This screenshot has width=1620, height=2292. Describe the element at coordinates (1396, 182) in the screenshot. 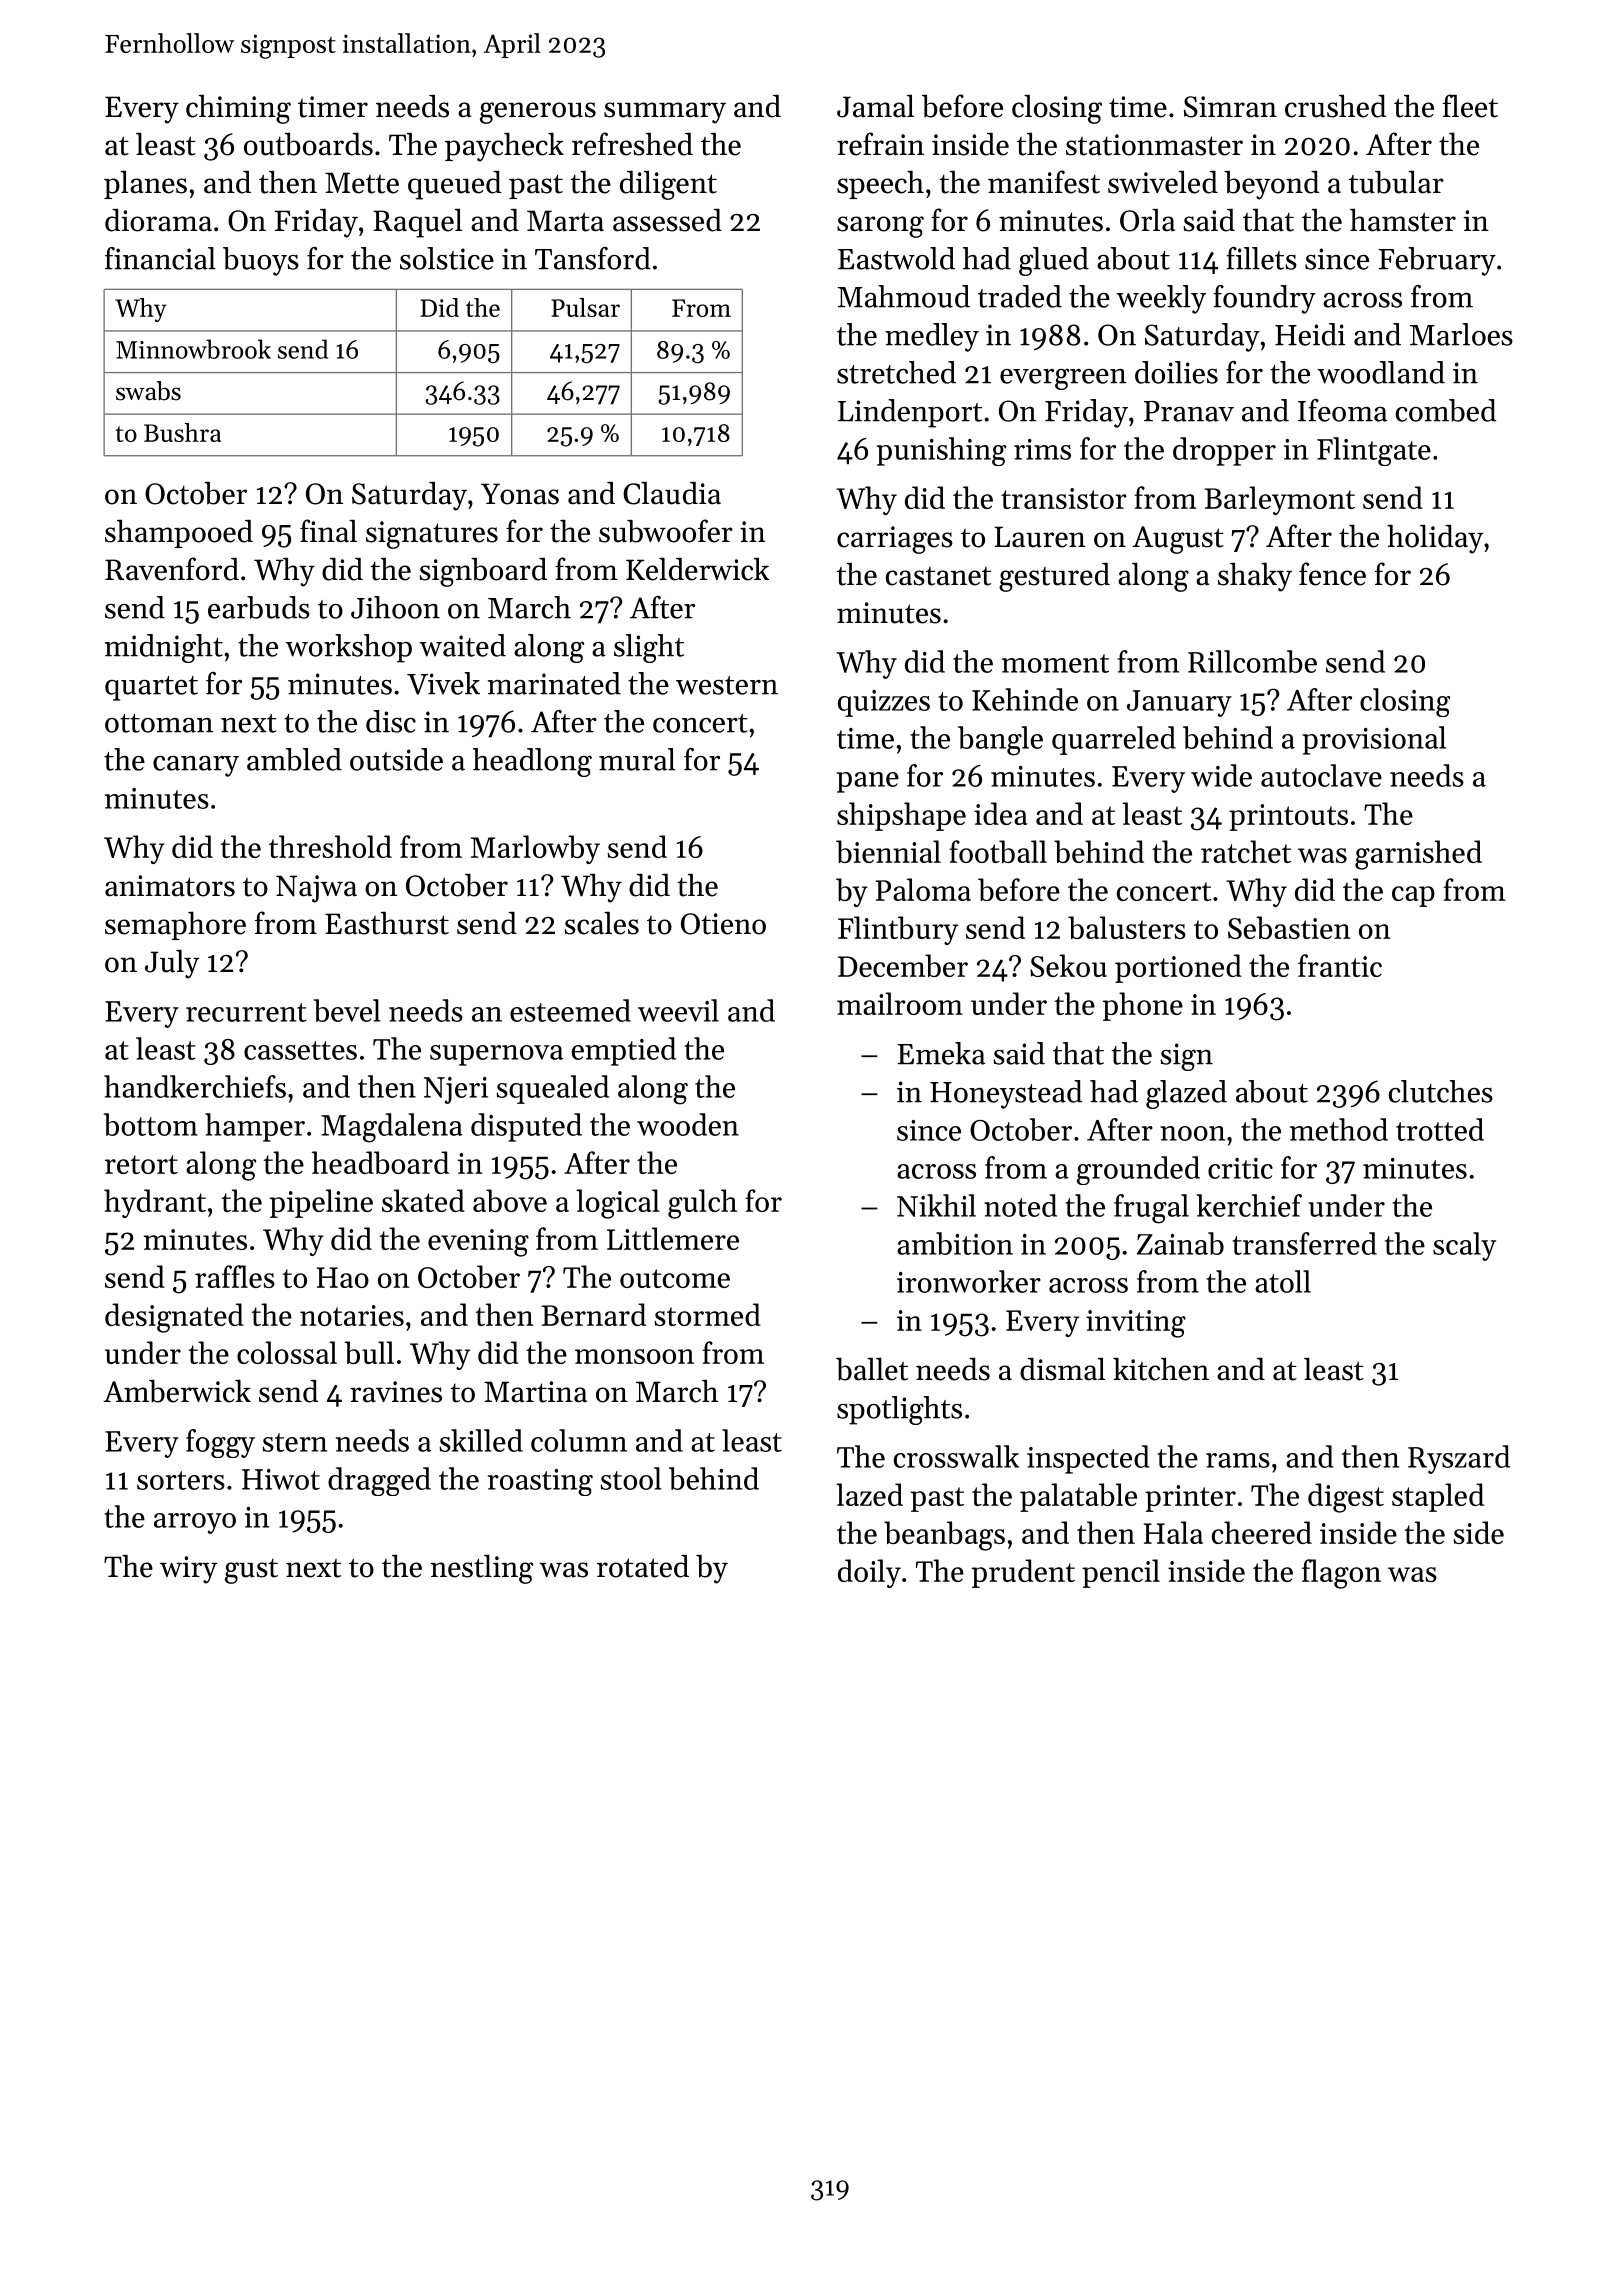

I see `tubular` at that location.
